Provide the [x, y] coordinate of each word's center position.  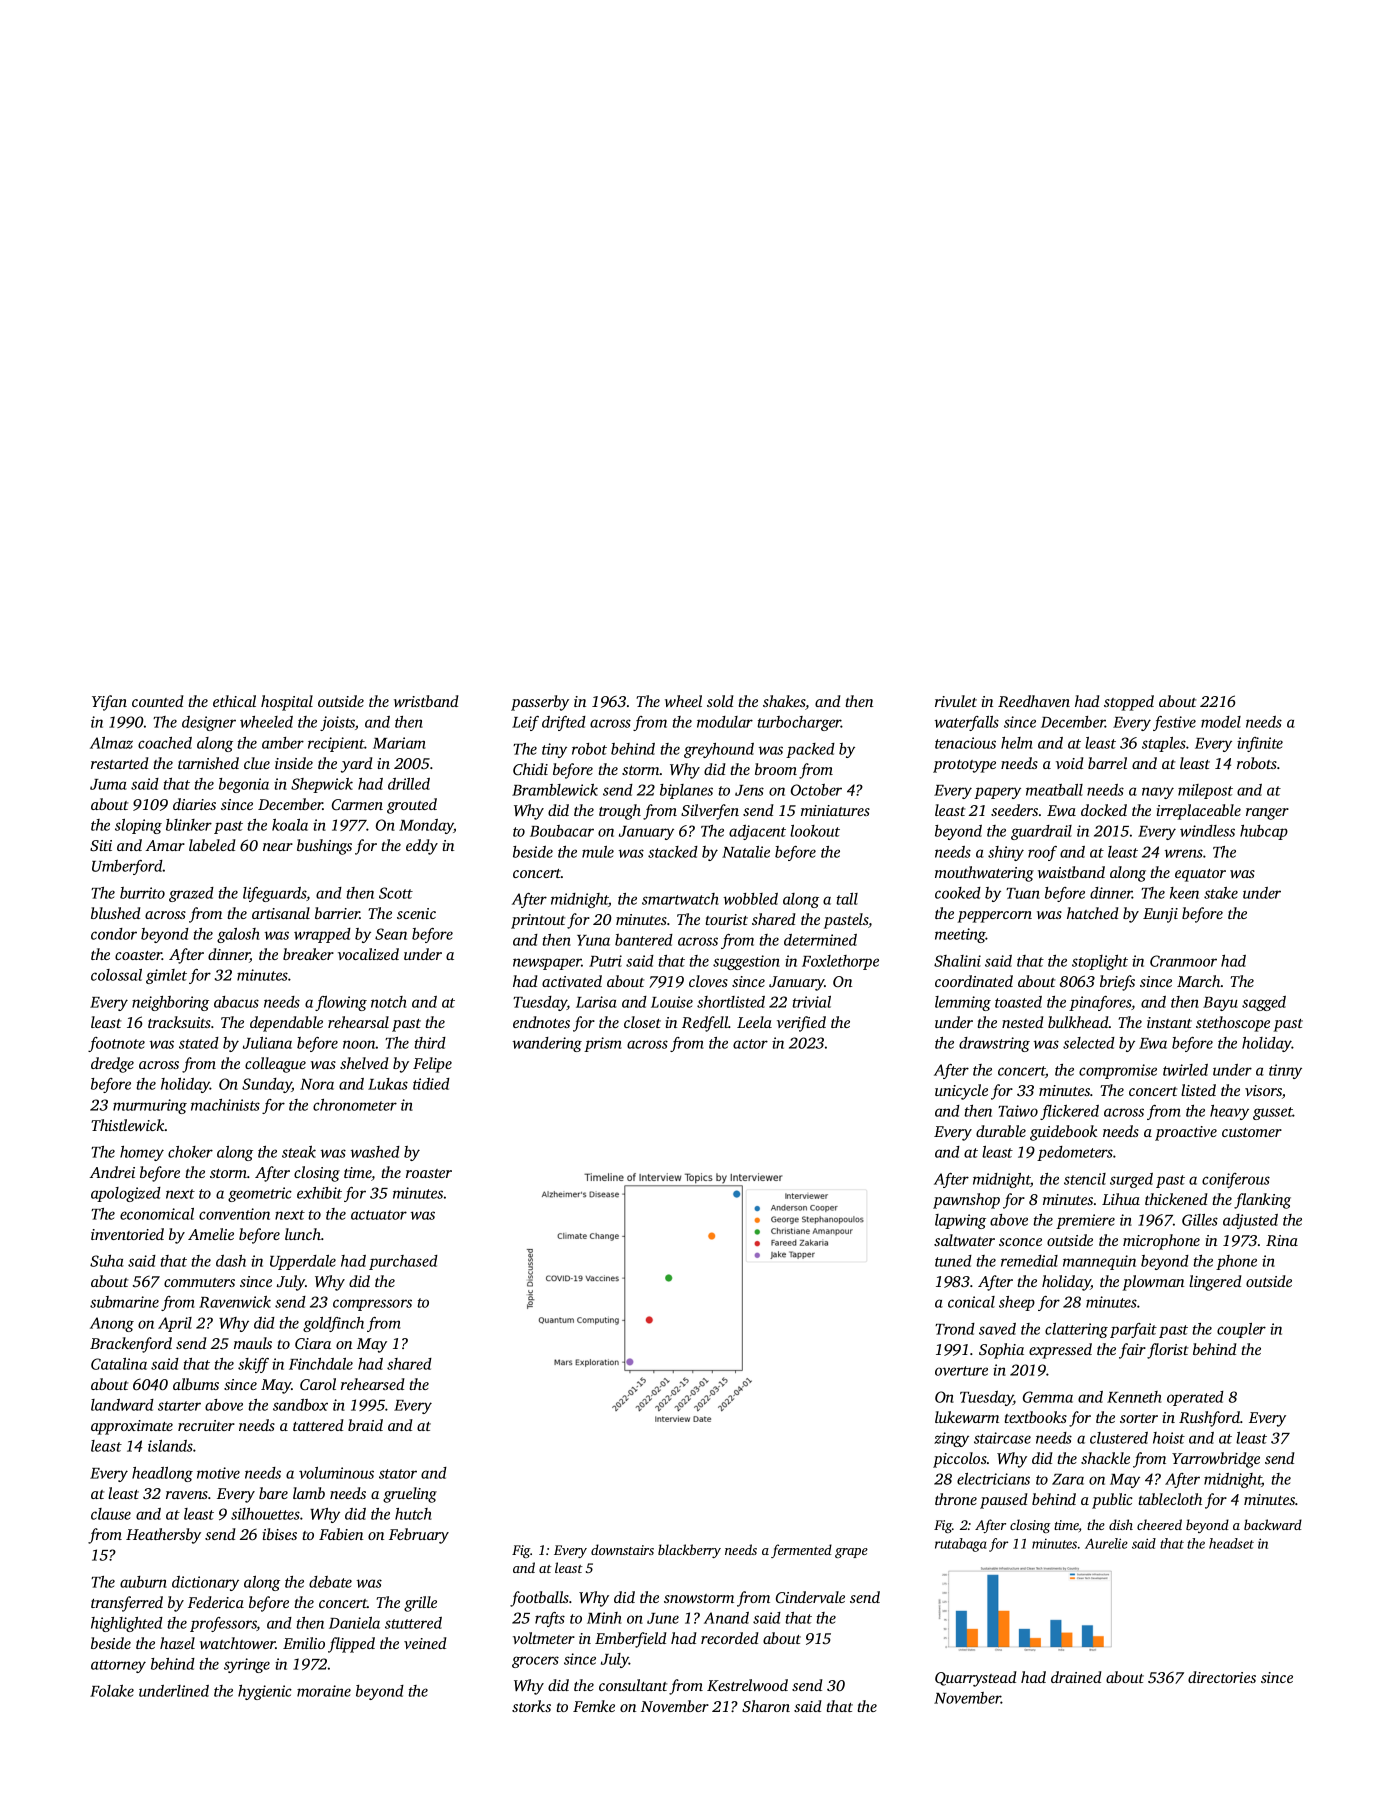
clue [257, 763]
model [1221, 722]
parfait [1133, 1330]
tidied [431, 1084]
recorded [730, 1638]
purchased [403, 1262]
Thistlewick [128, 1125]
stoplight [1100, 962]
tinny [1285, 1071]
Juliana [267, 1043]
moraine [324, 1691]
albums [196, 1384]
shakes [784, 702]
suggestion [746, 962]
